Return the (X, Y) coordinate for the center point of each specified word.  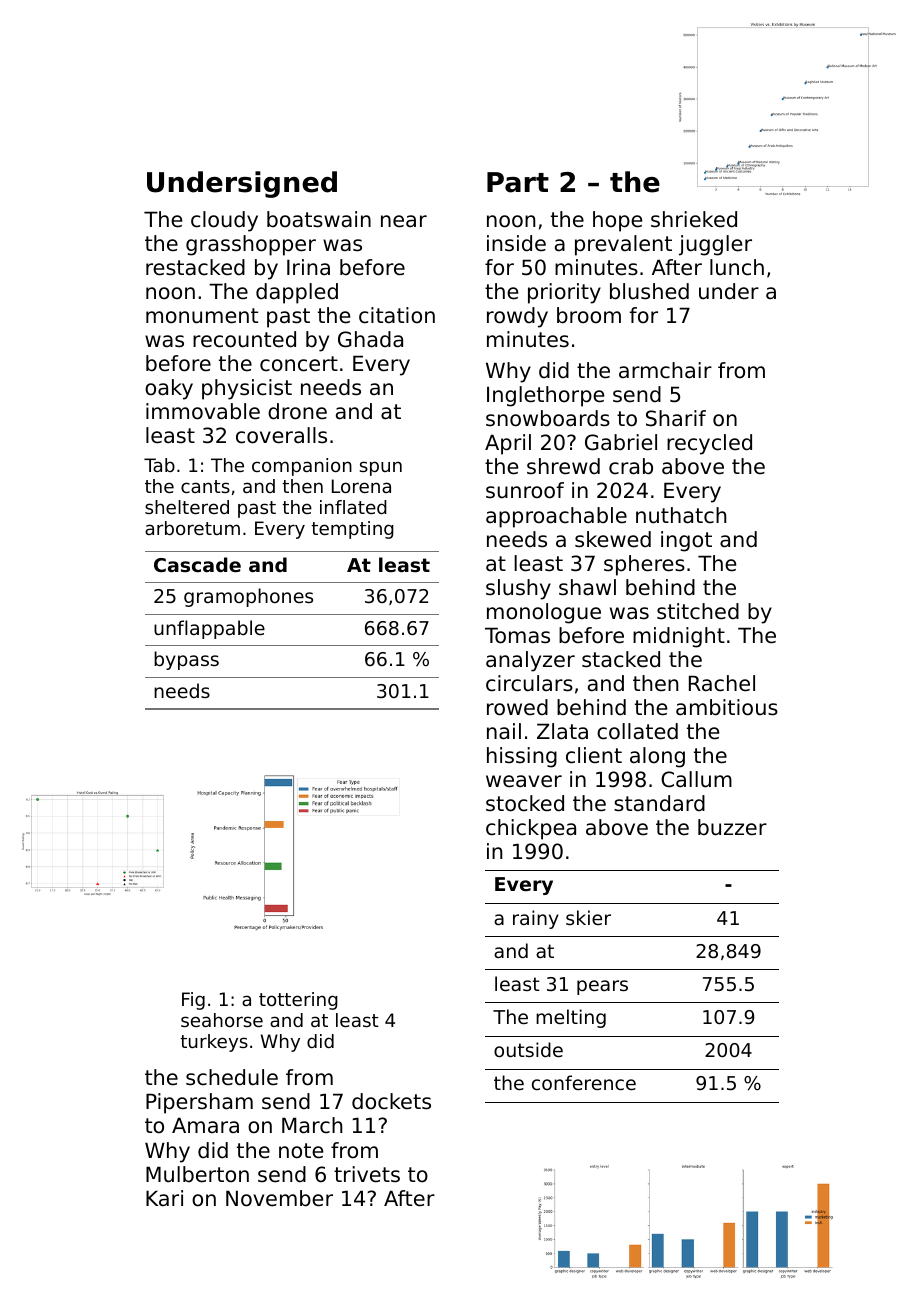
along (657, 757)
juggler (715, 245)
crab (631, 466)
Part (518, 182)
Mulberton (197, 1174)
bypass (186, 660)
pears (602, 987)
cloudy (224, 221)
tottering (298, 1001)
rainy (536, 919)
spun (380, 468)
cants (205, 486)
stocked (525, 803)
